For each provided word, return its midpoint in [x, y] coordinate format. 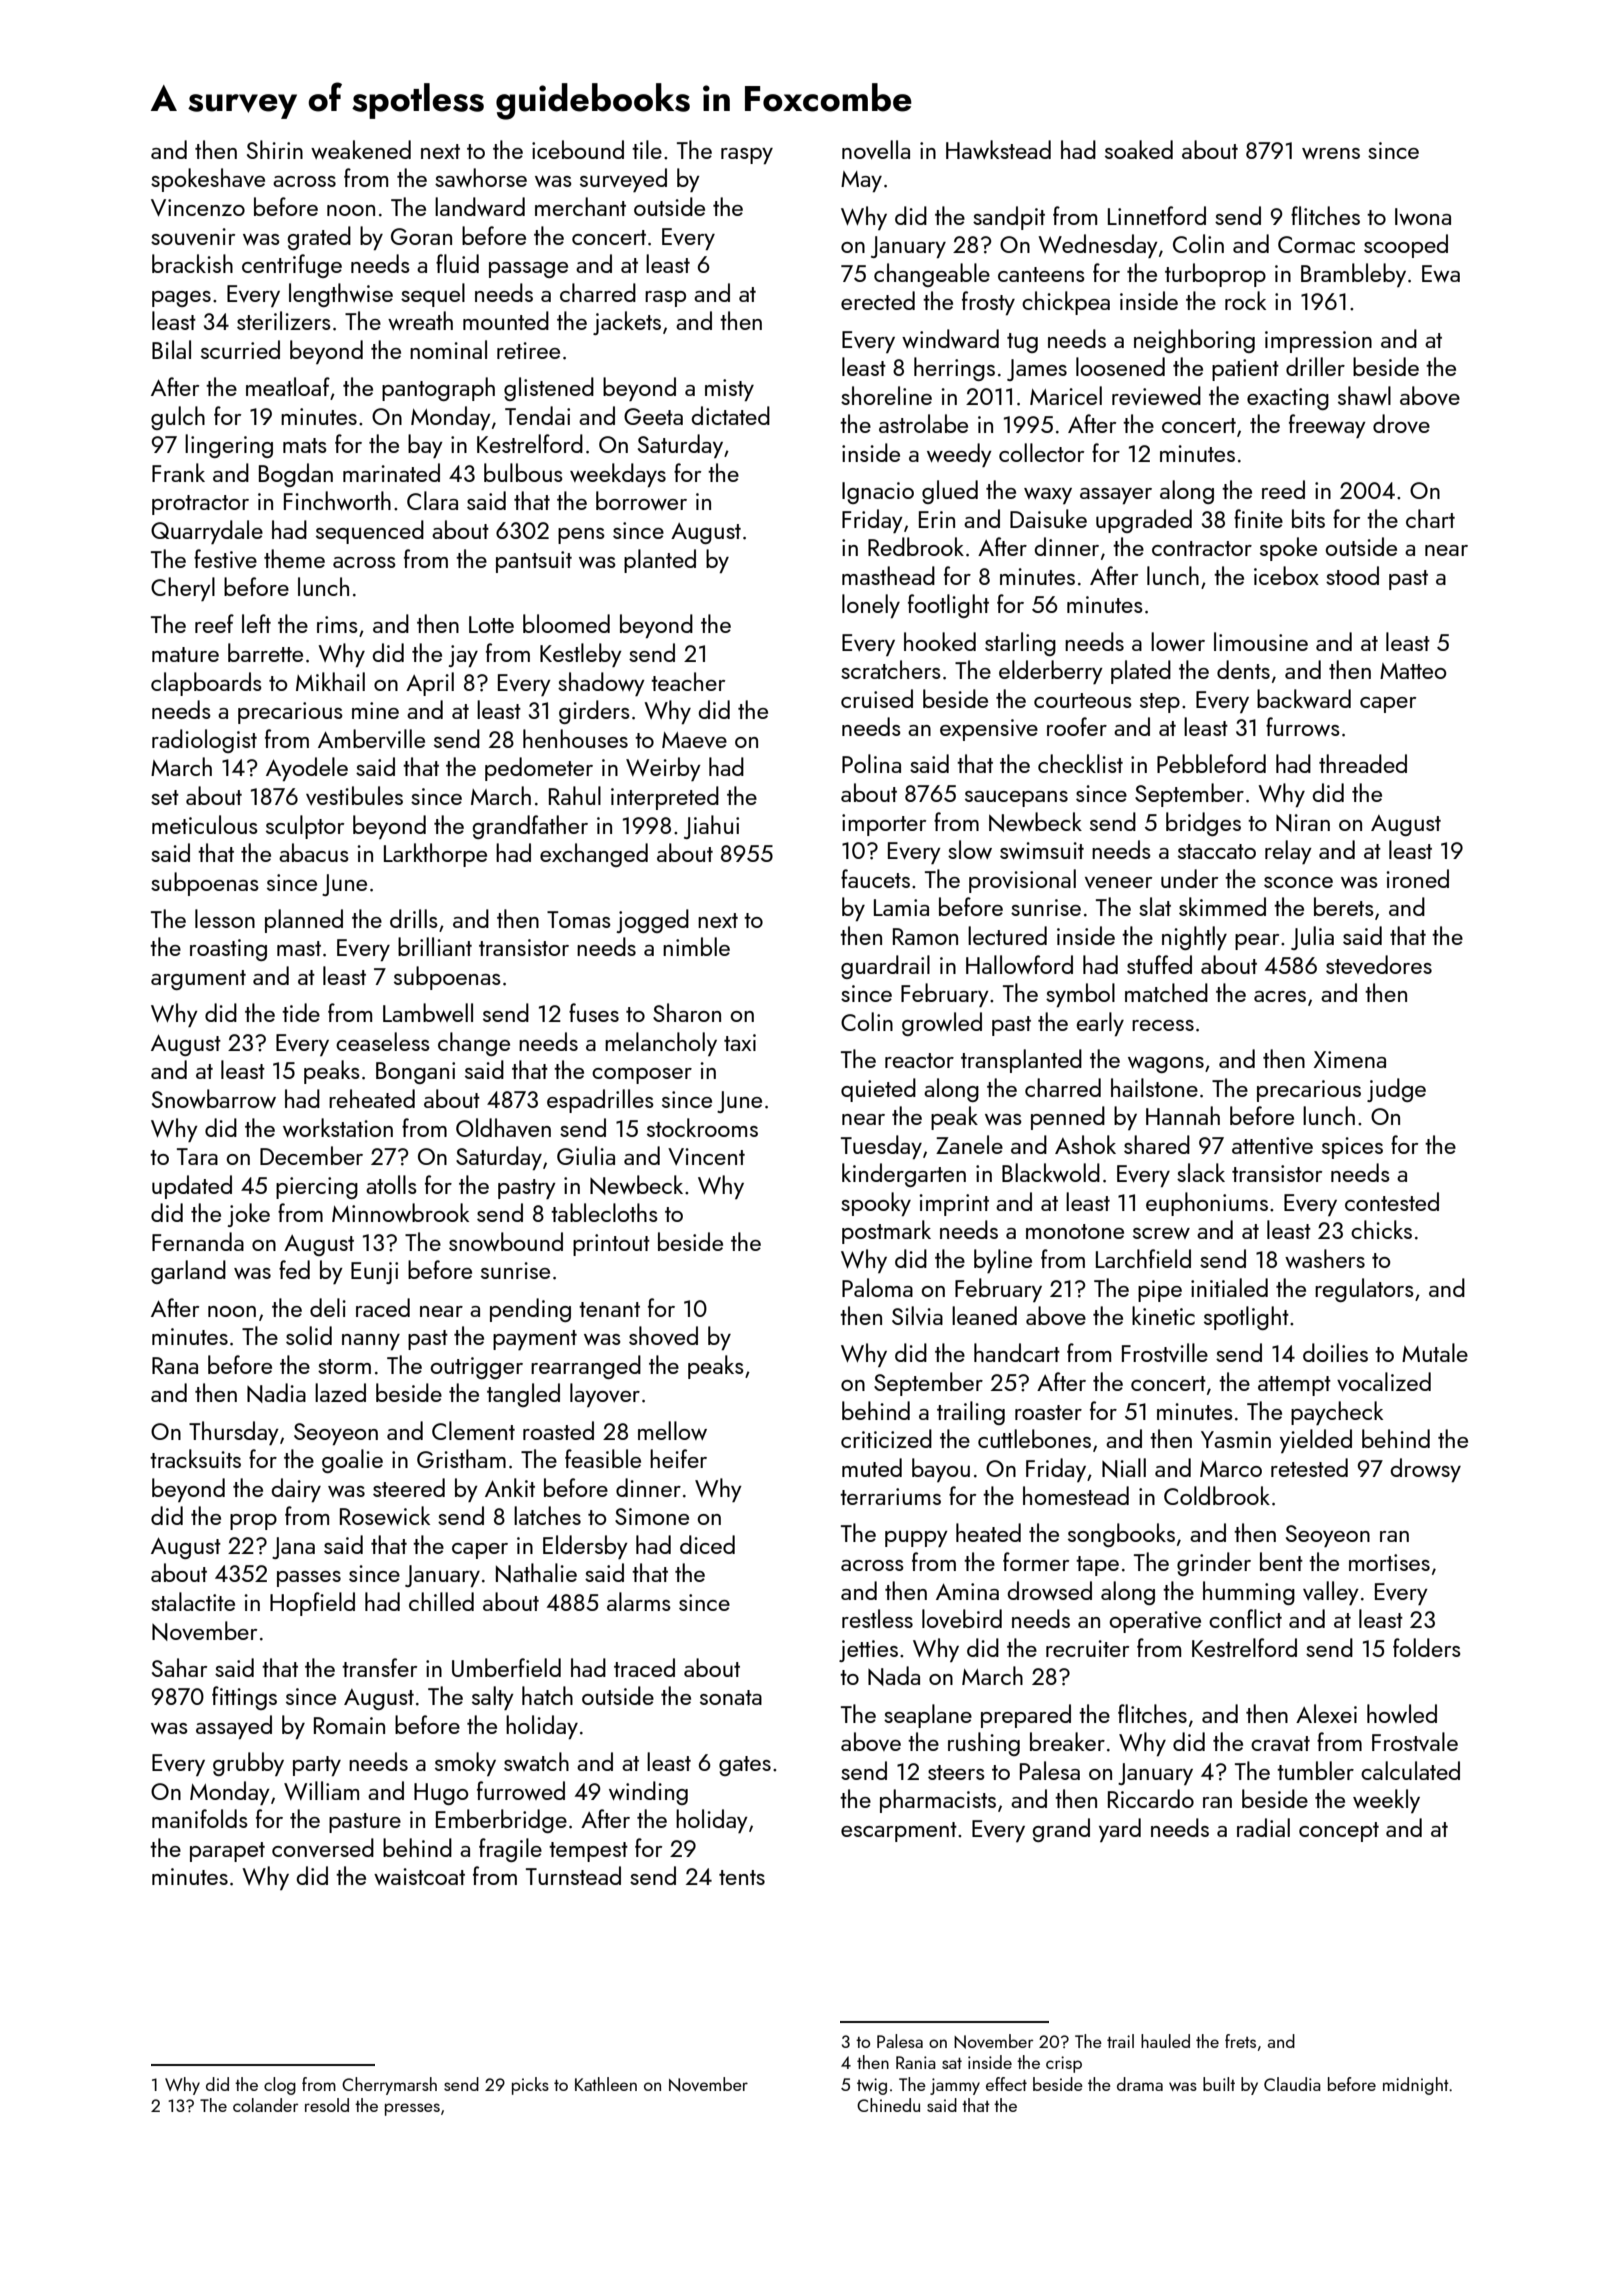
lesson [225, 918]
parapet [227, 1852]
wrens [1331, 153]
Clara [432, 500]
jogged [652, 921]
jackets [627, 323]
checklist [1080, 763]
